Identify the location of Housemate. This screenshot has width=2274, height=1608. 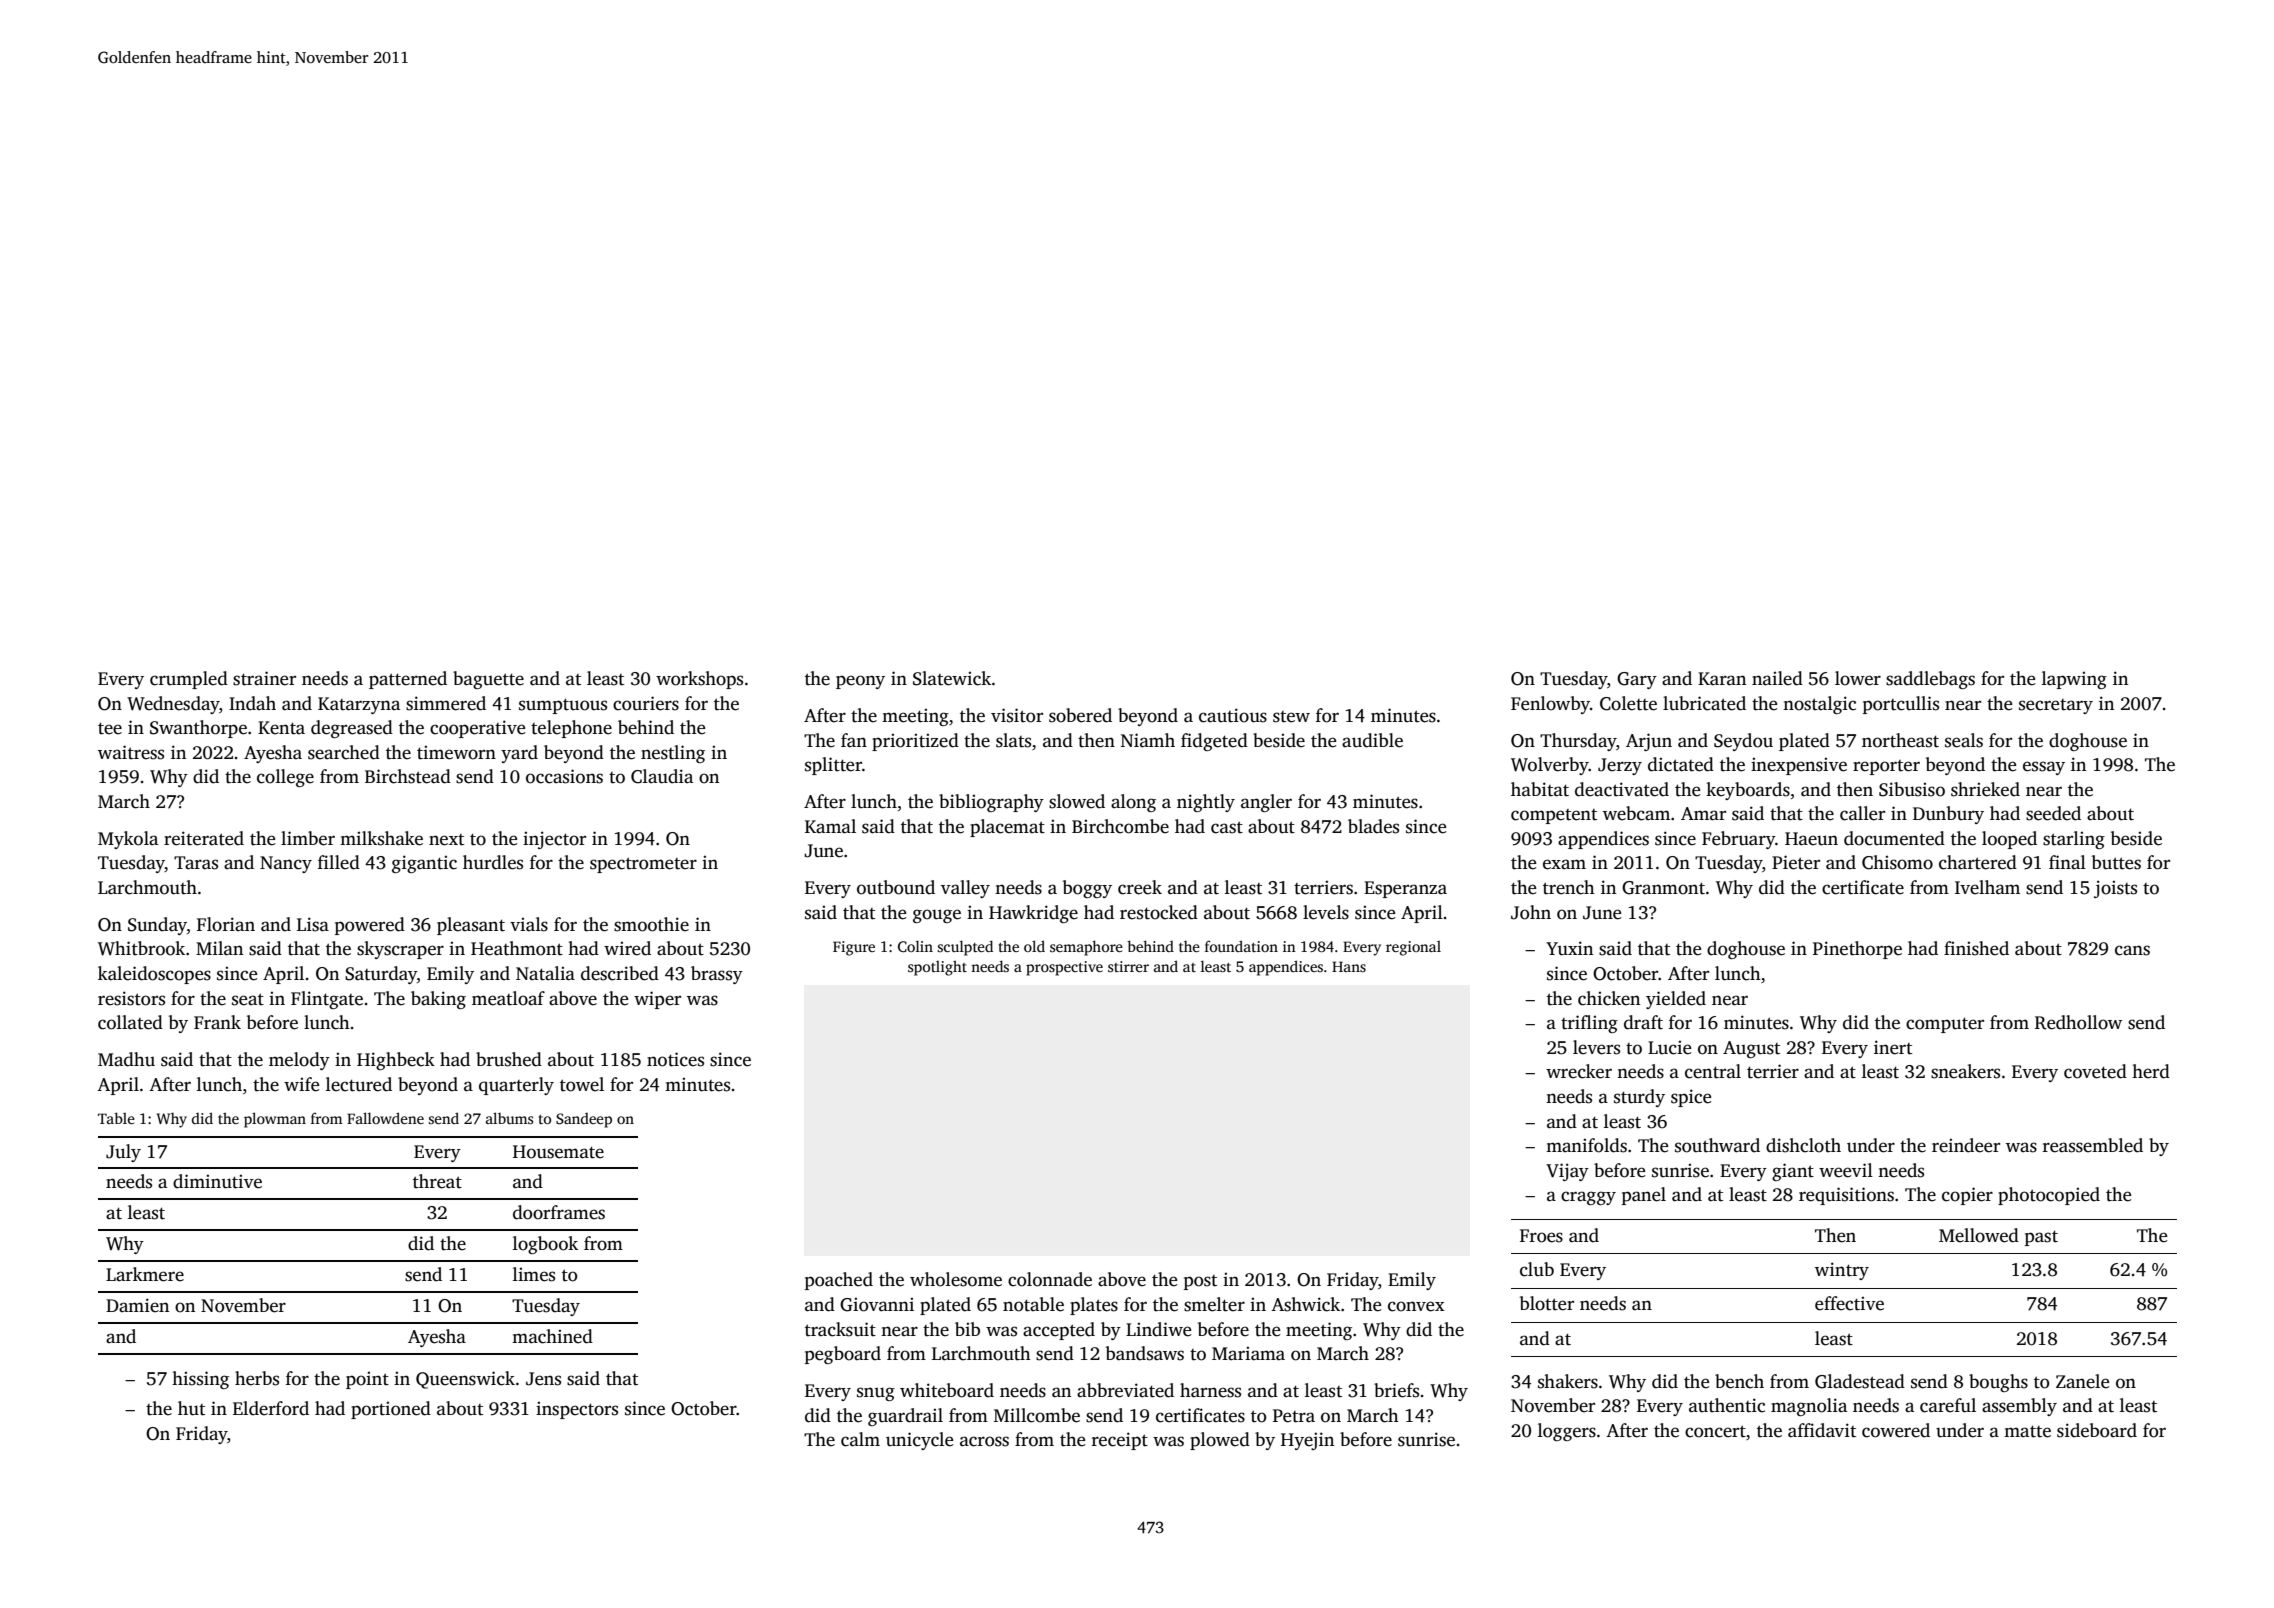
(558, 1152).
